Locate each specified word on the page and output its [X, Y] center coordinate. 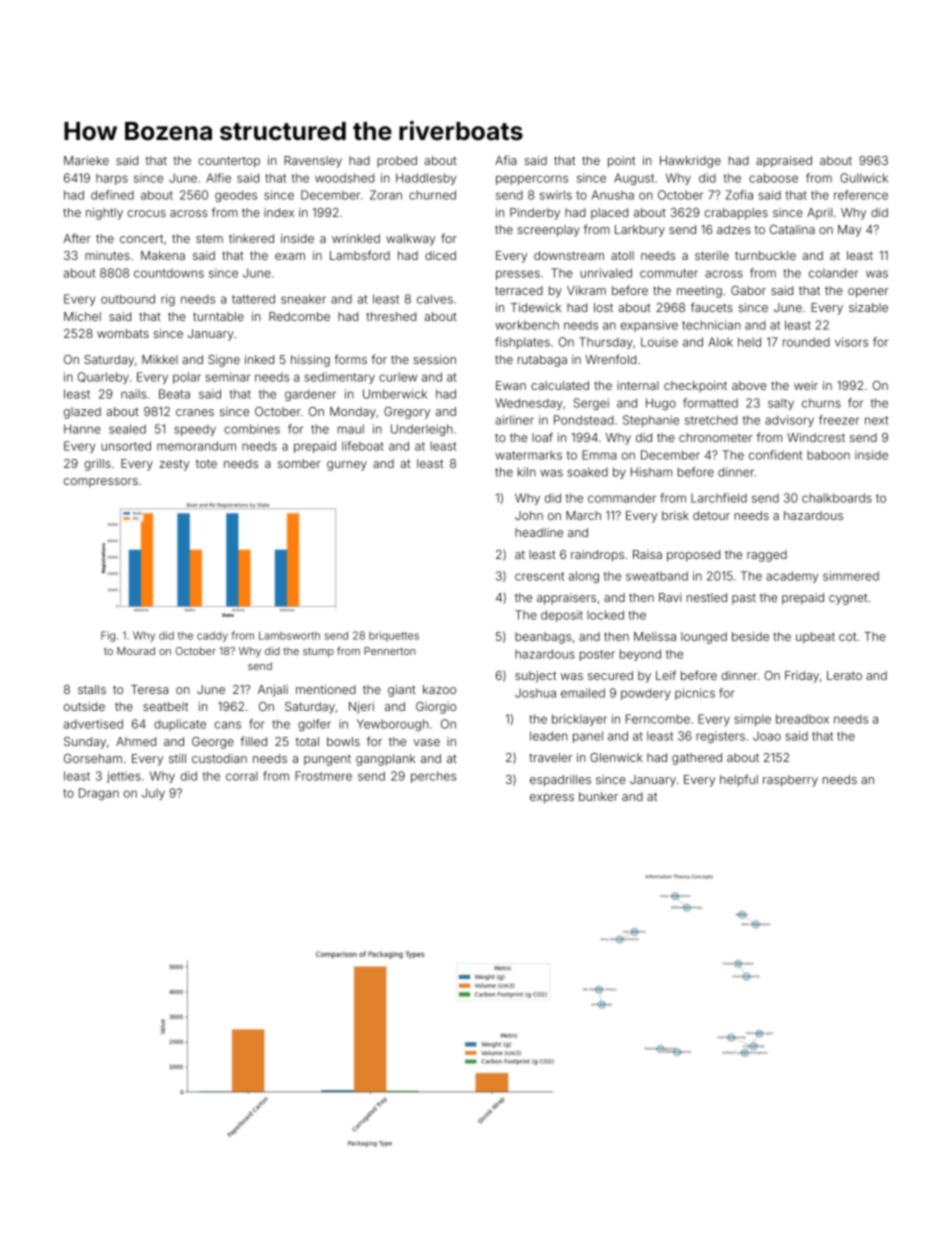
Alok [720, 342]
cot [848, 636]
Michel [82, 316]
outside [84, 706]
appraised [784, 162]
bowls [343, 741]
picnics [695, 694]
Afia [506, 160]
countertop [229, 162]
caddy [212, 636]
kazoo [439, 689]
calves [435, 299]
